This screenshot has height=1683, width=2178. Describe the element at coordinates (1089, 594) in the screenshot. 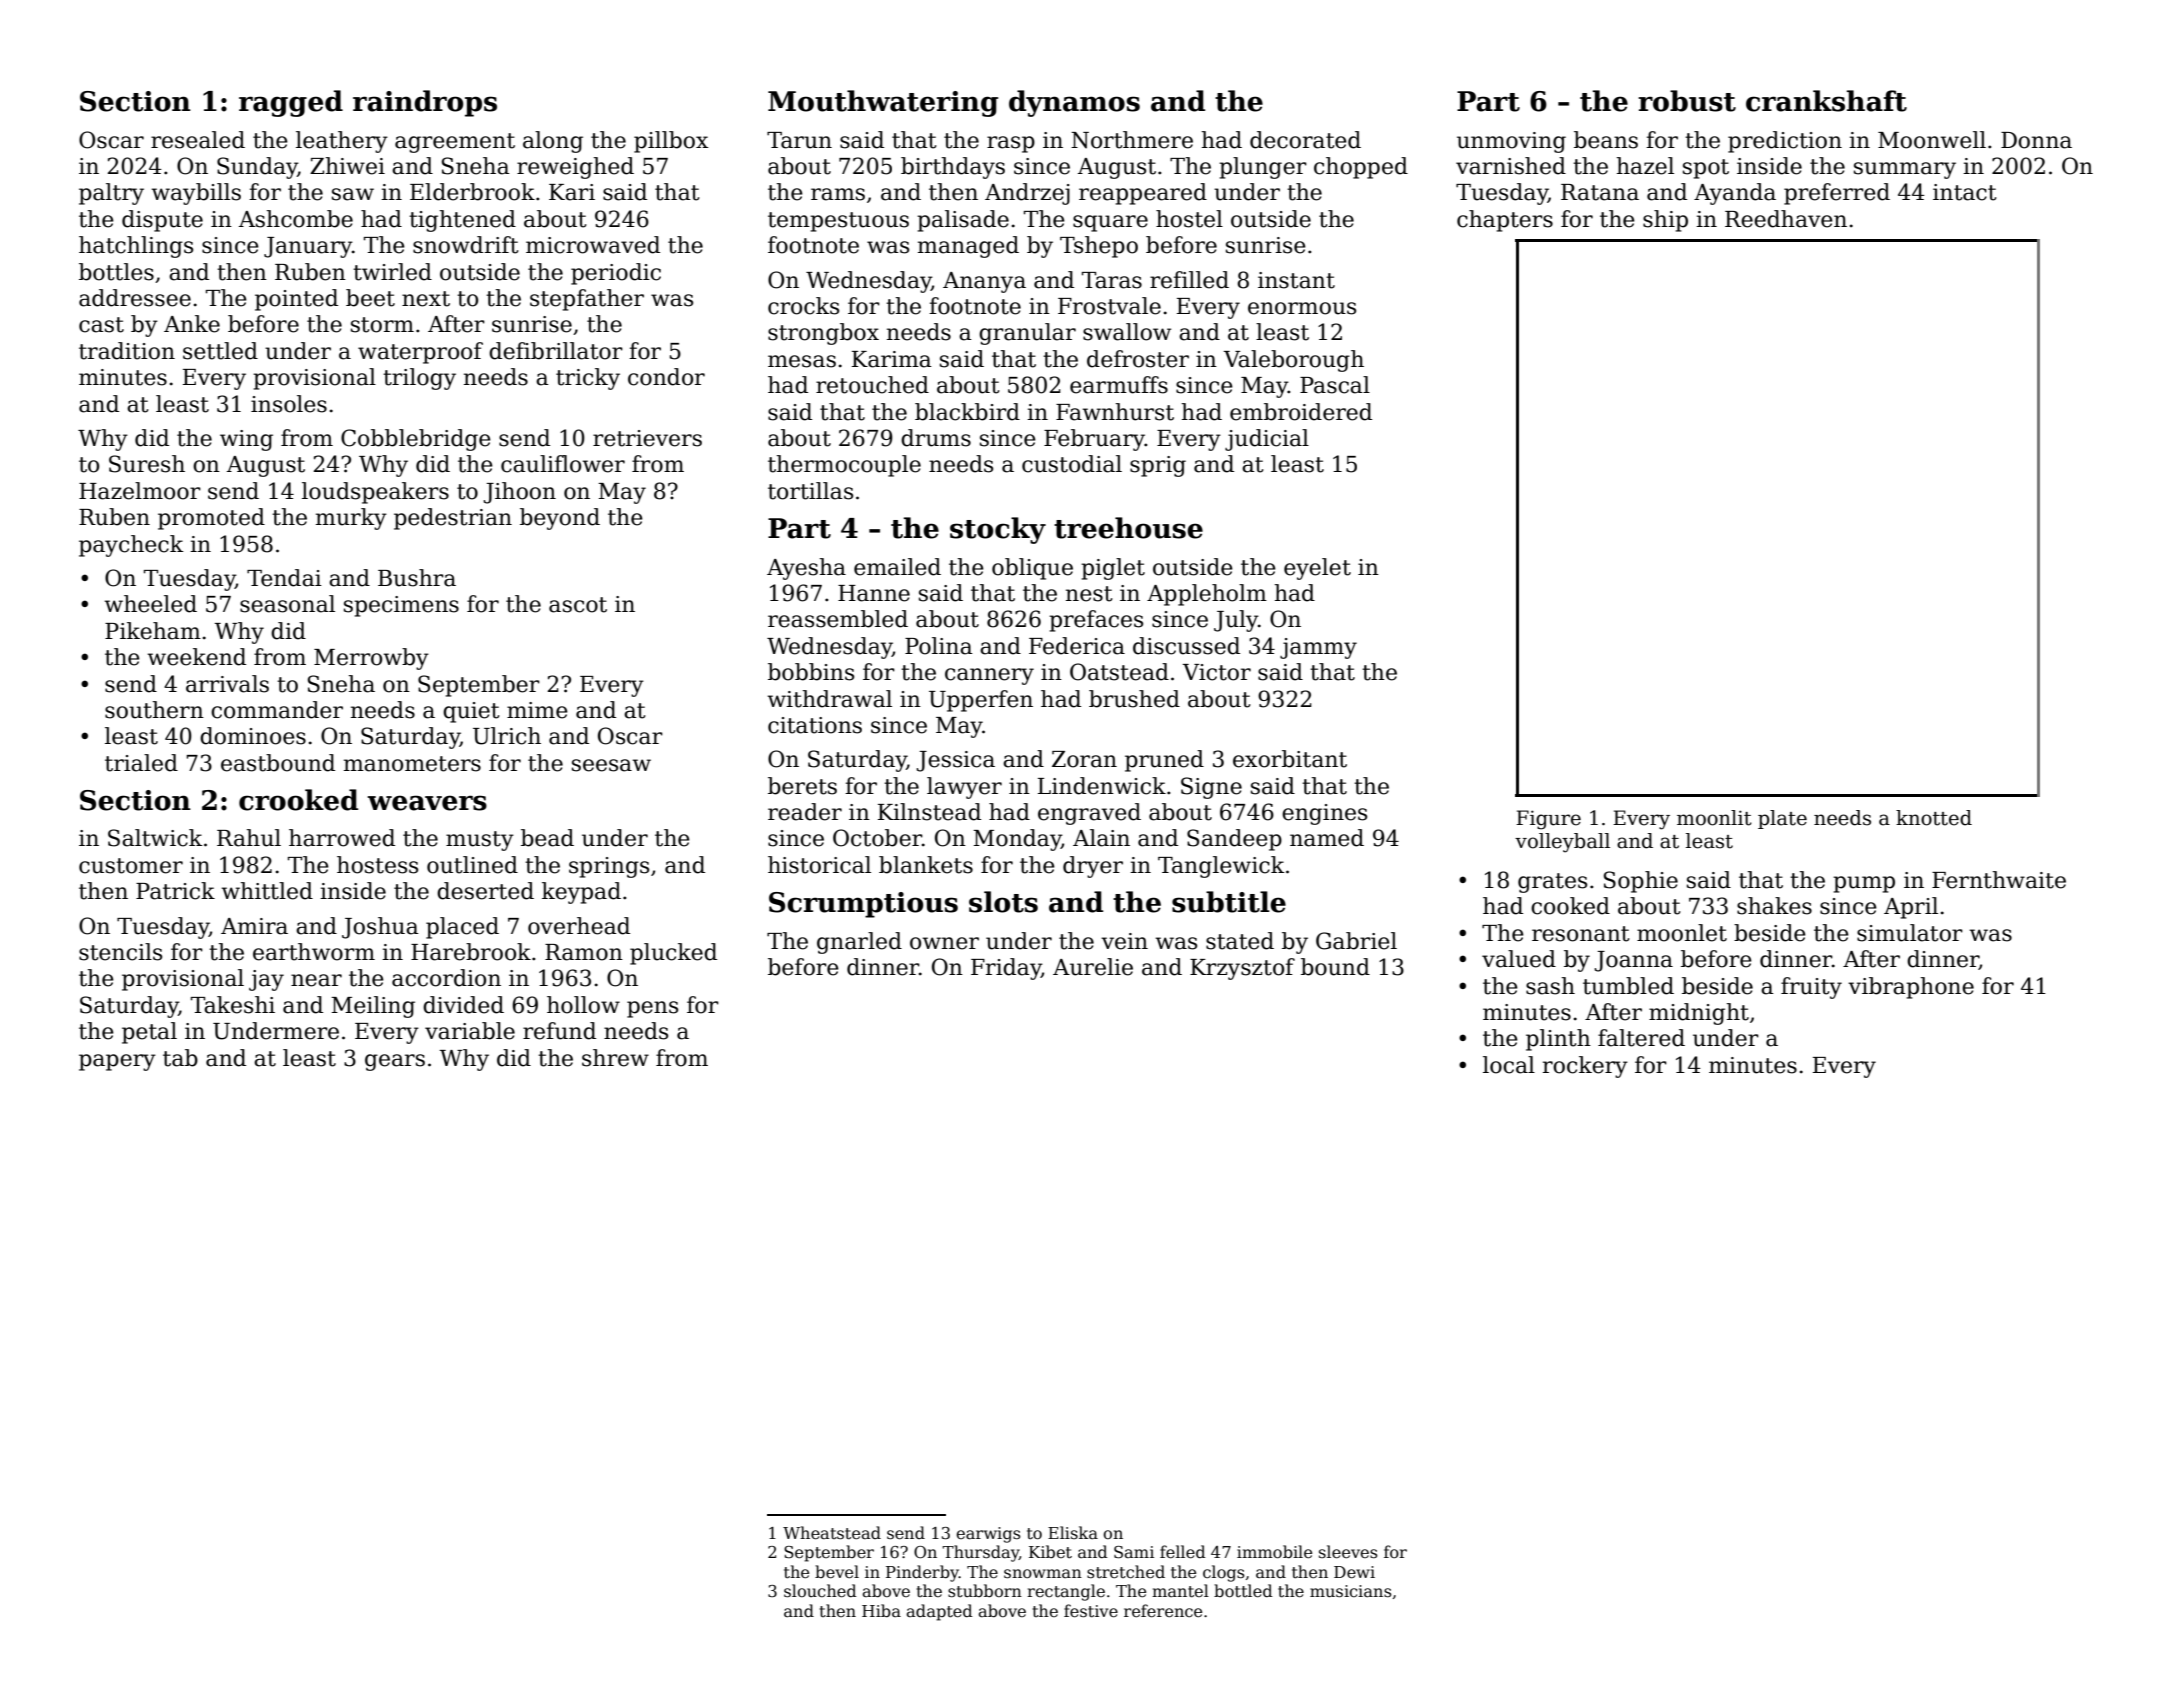

I see `nest` at that location.
